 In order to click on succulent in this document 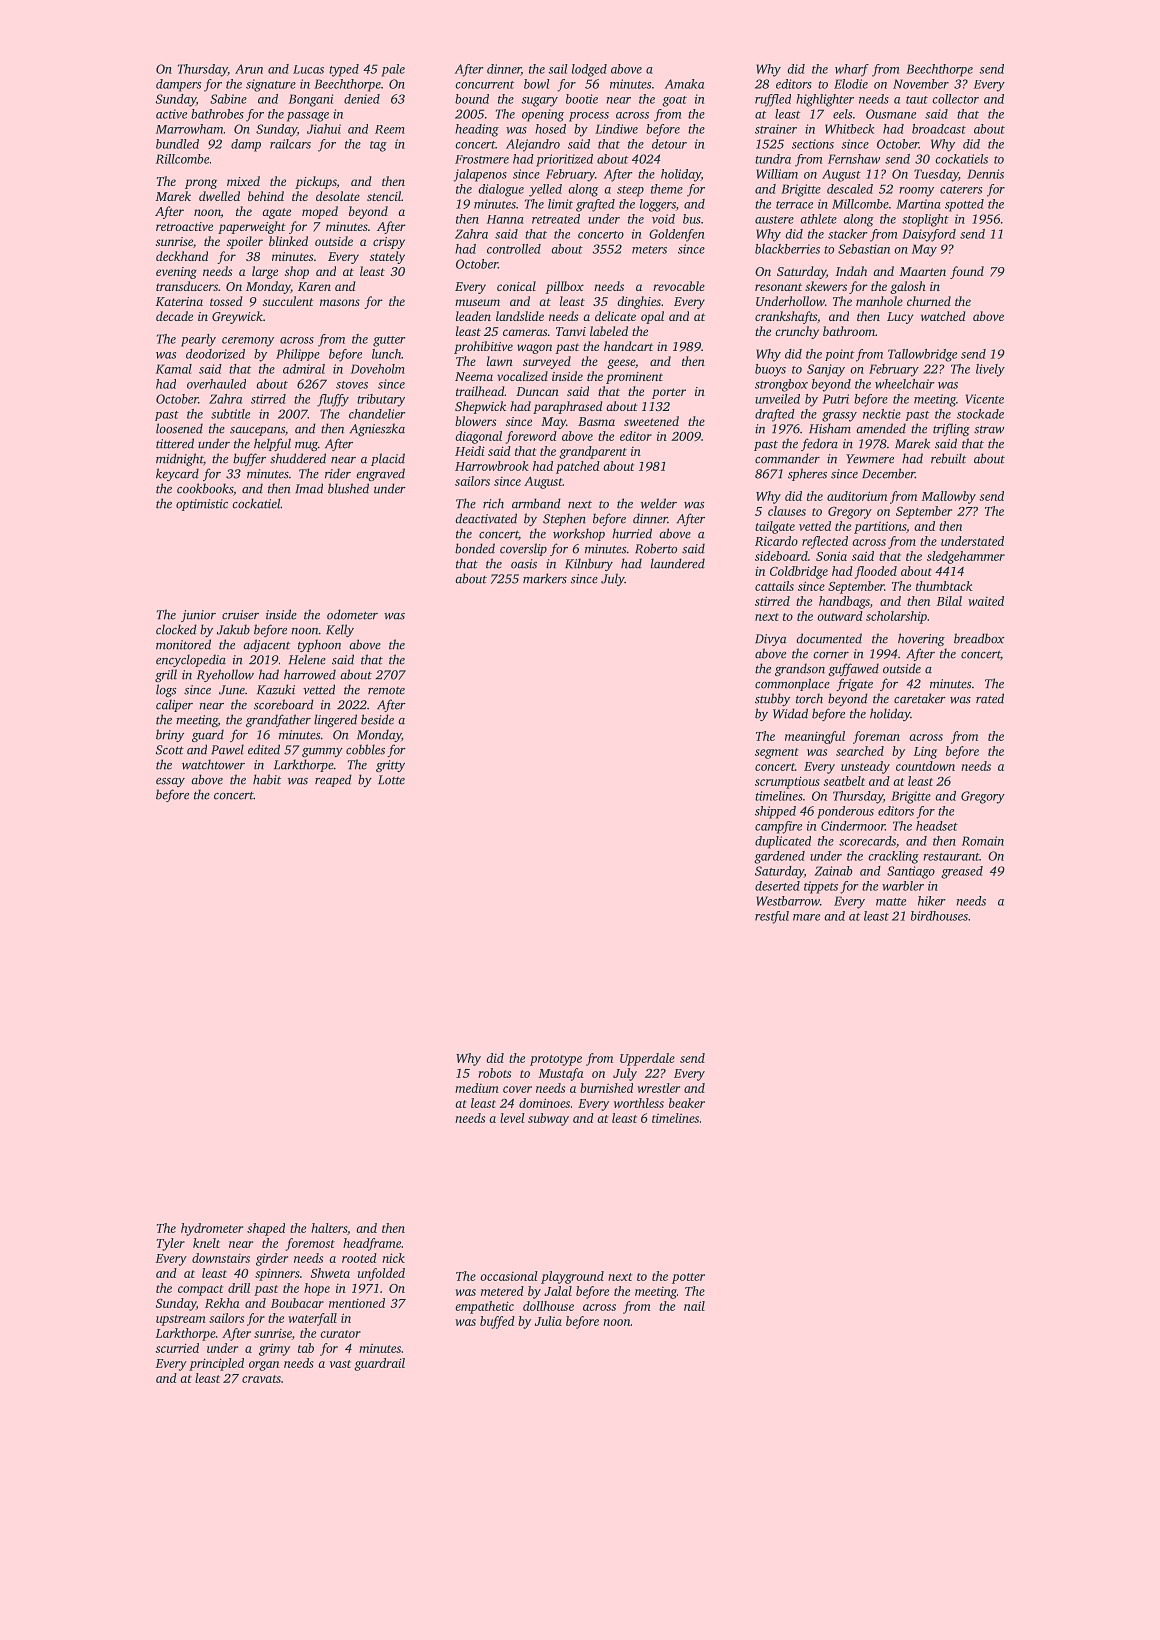, I will do `click(288, 301)`.
